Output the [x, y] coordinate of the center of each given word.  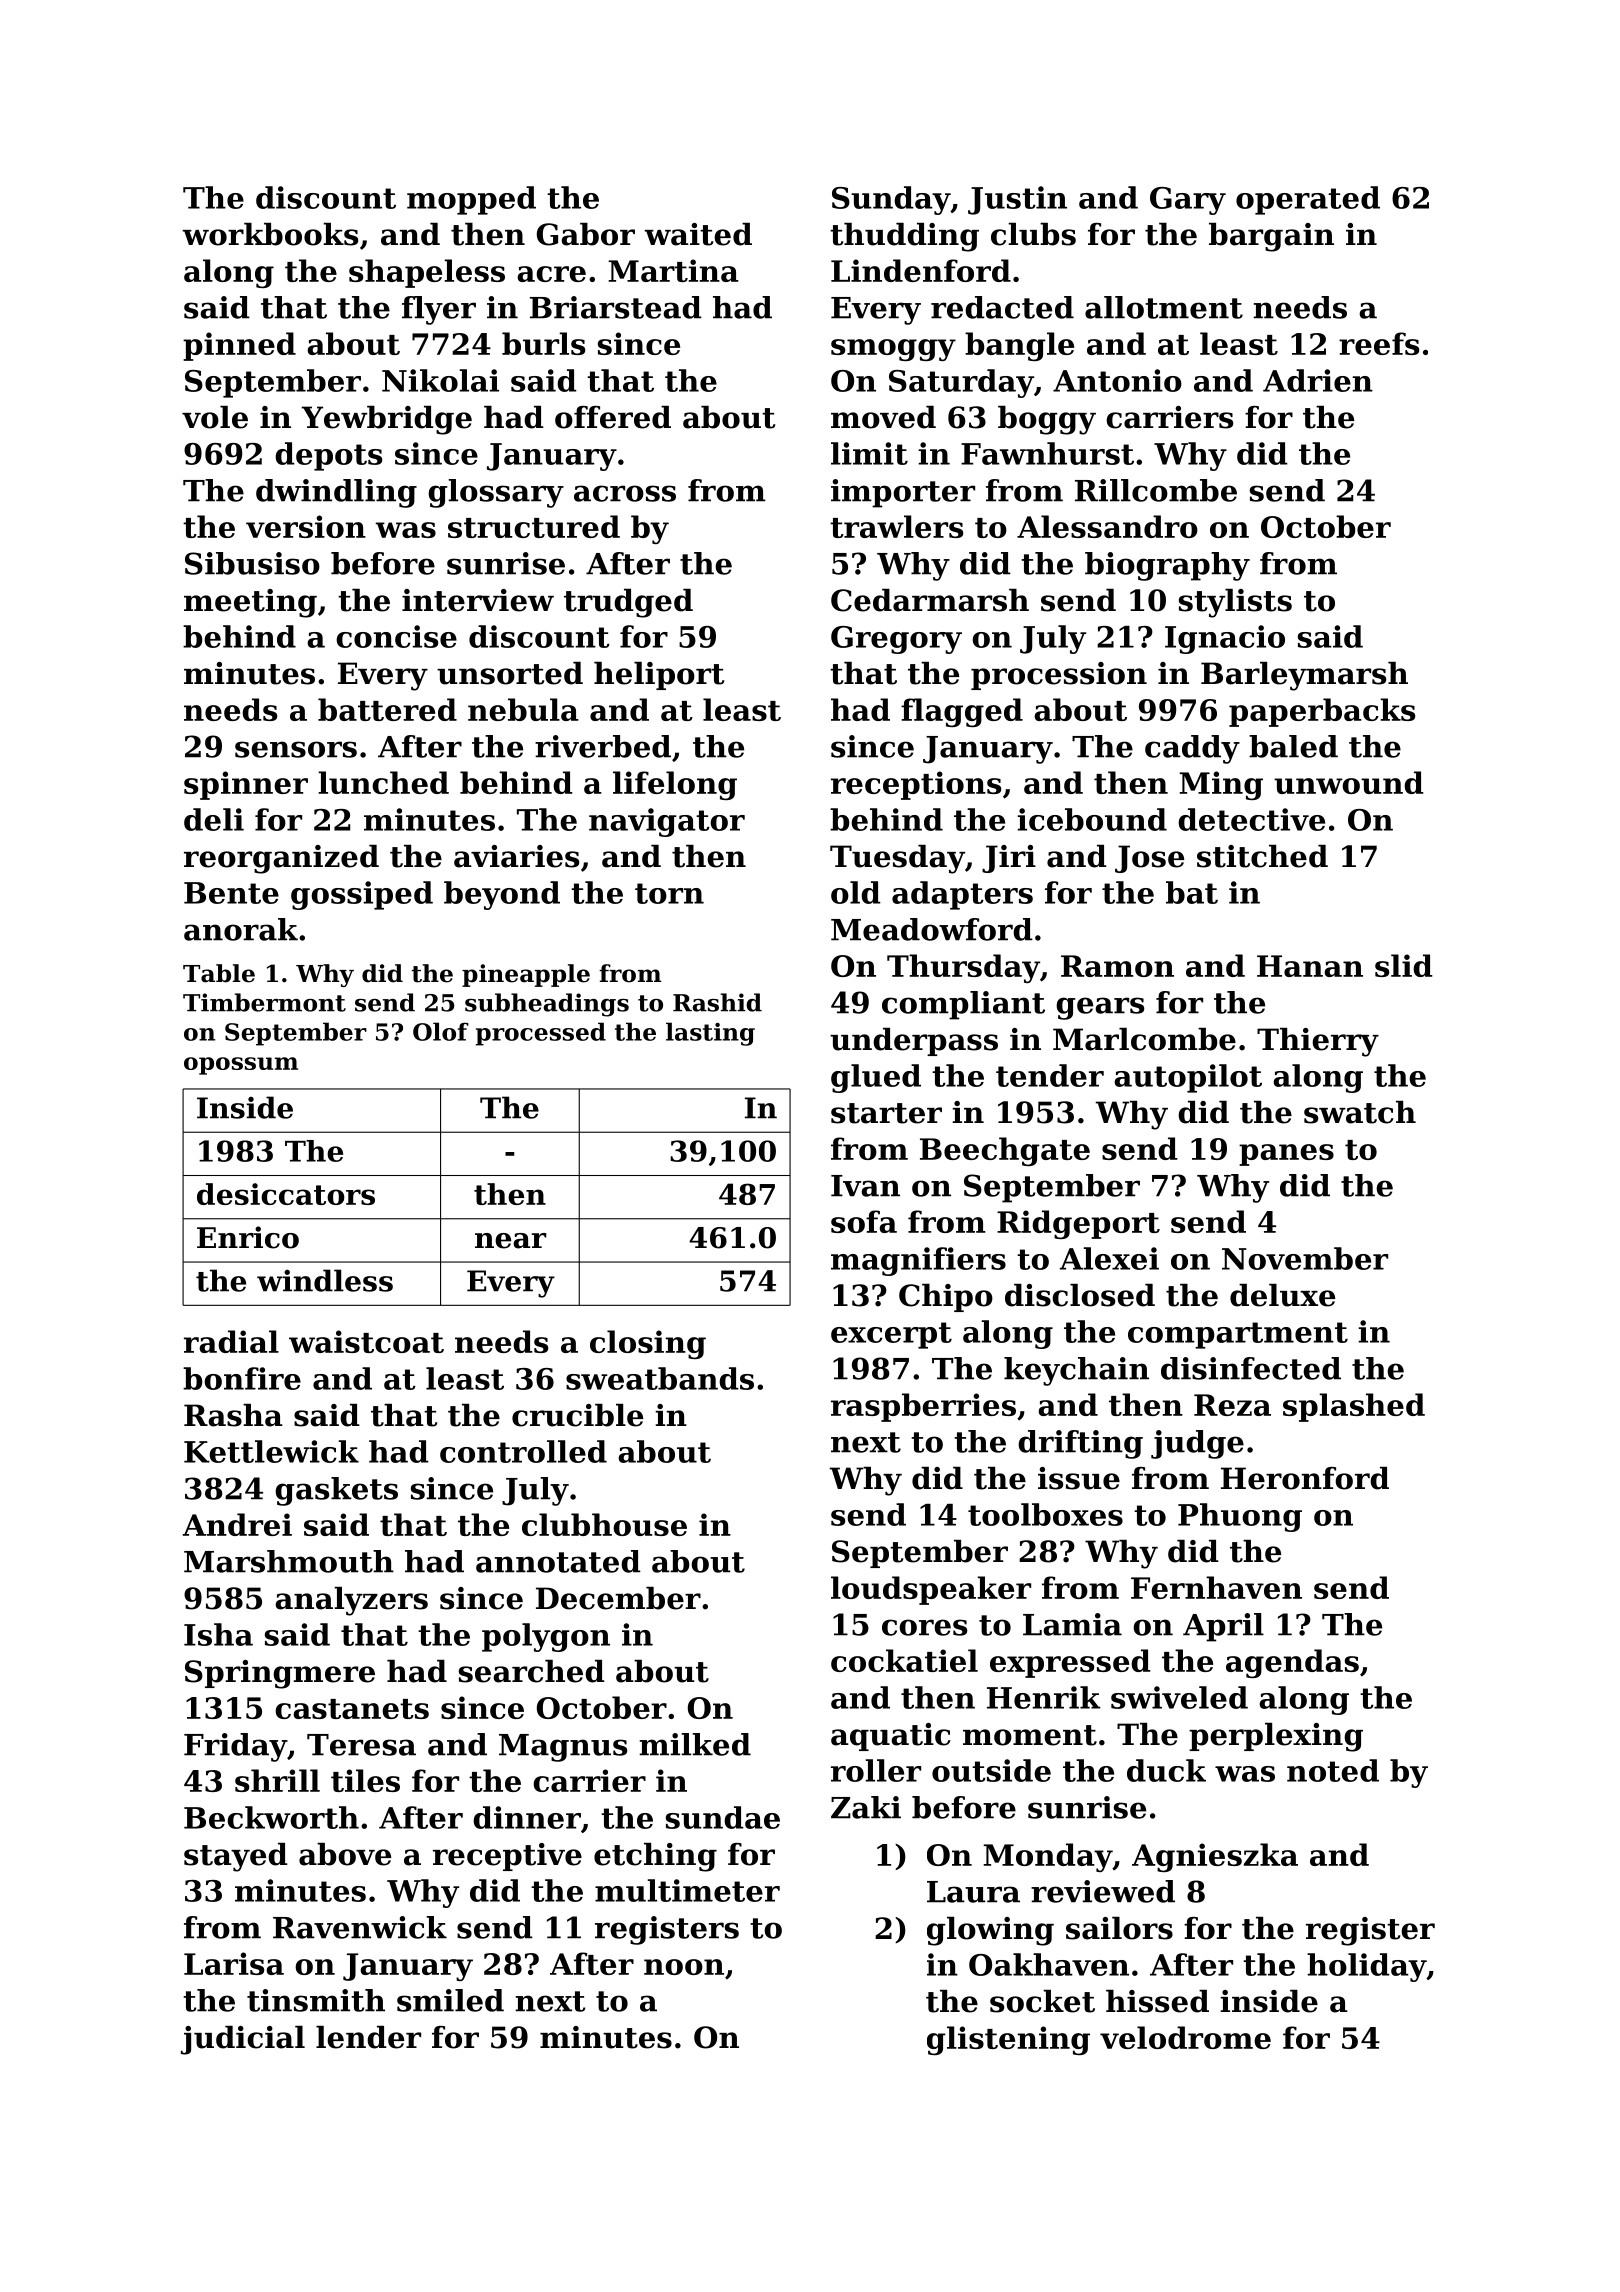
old [856, 892]
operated [1308, 200]
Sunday [891, 200]
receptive [507, 1857]
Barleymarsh [1304, 676]
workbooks [270, 234]
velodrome [1185, 2037]
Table [219, 973]
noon [684, 1967]
